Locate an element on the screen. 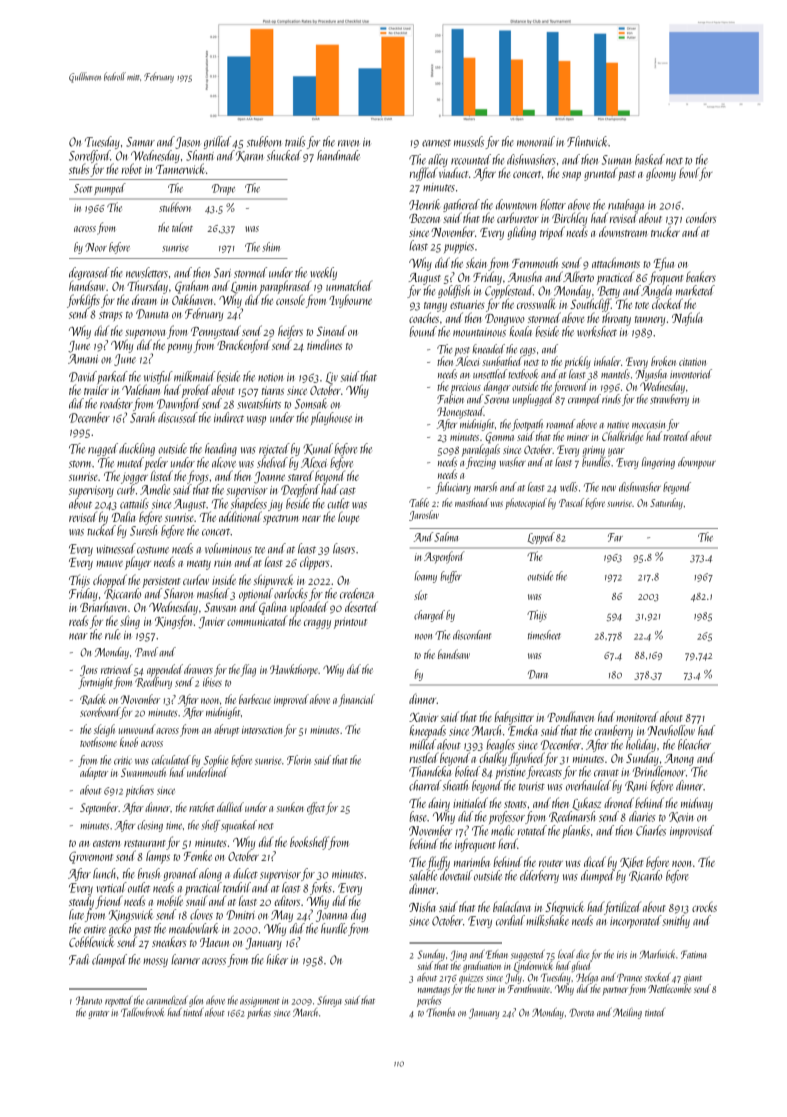 The width and height of the screenshot is (787, 1117). additional is located at coordinates (240, 517).
